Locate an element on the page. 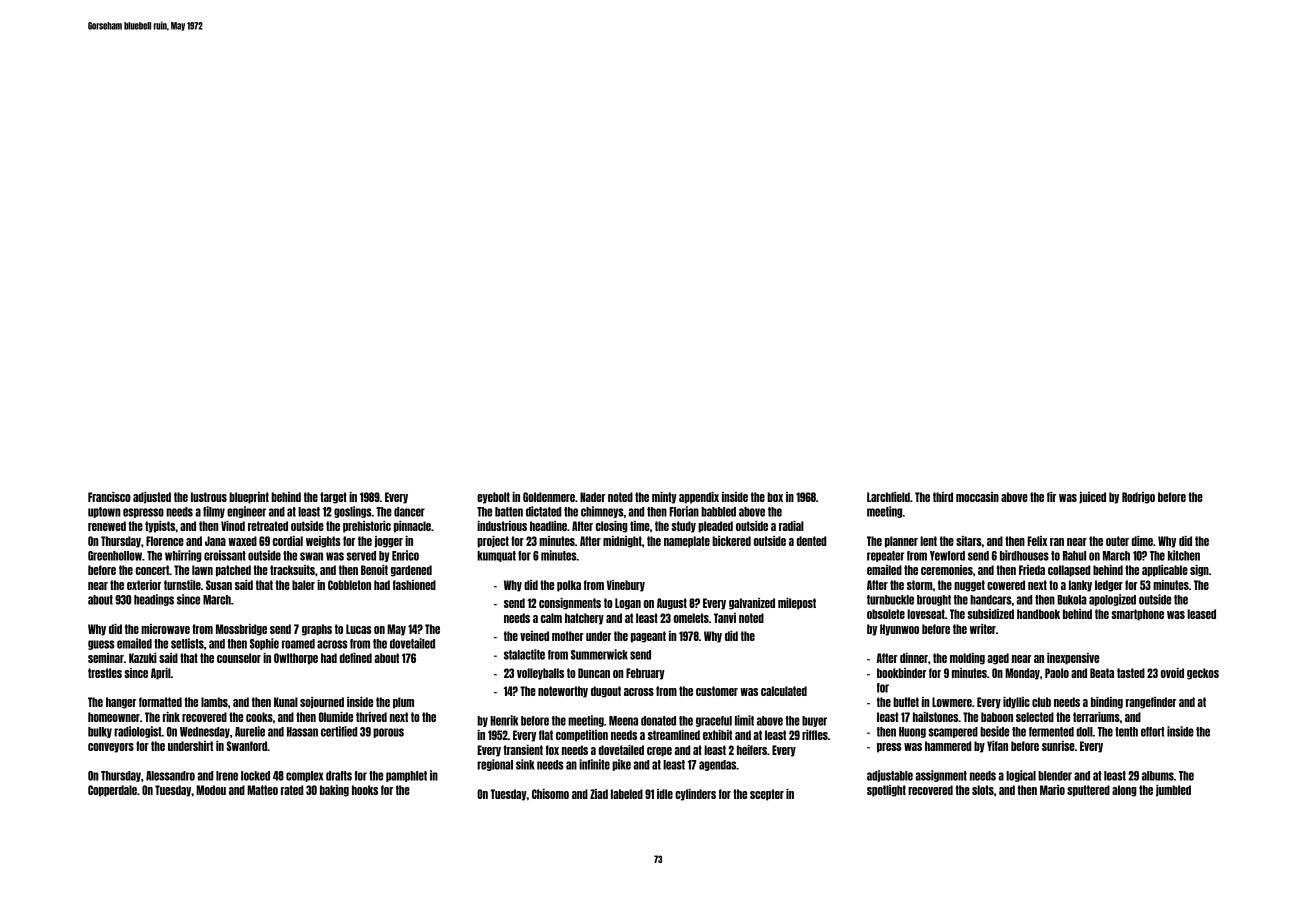  flat is located at coordinates (546, 735).
